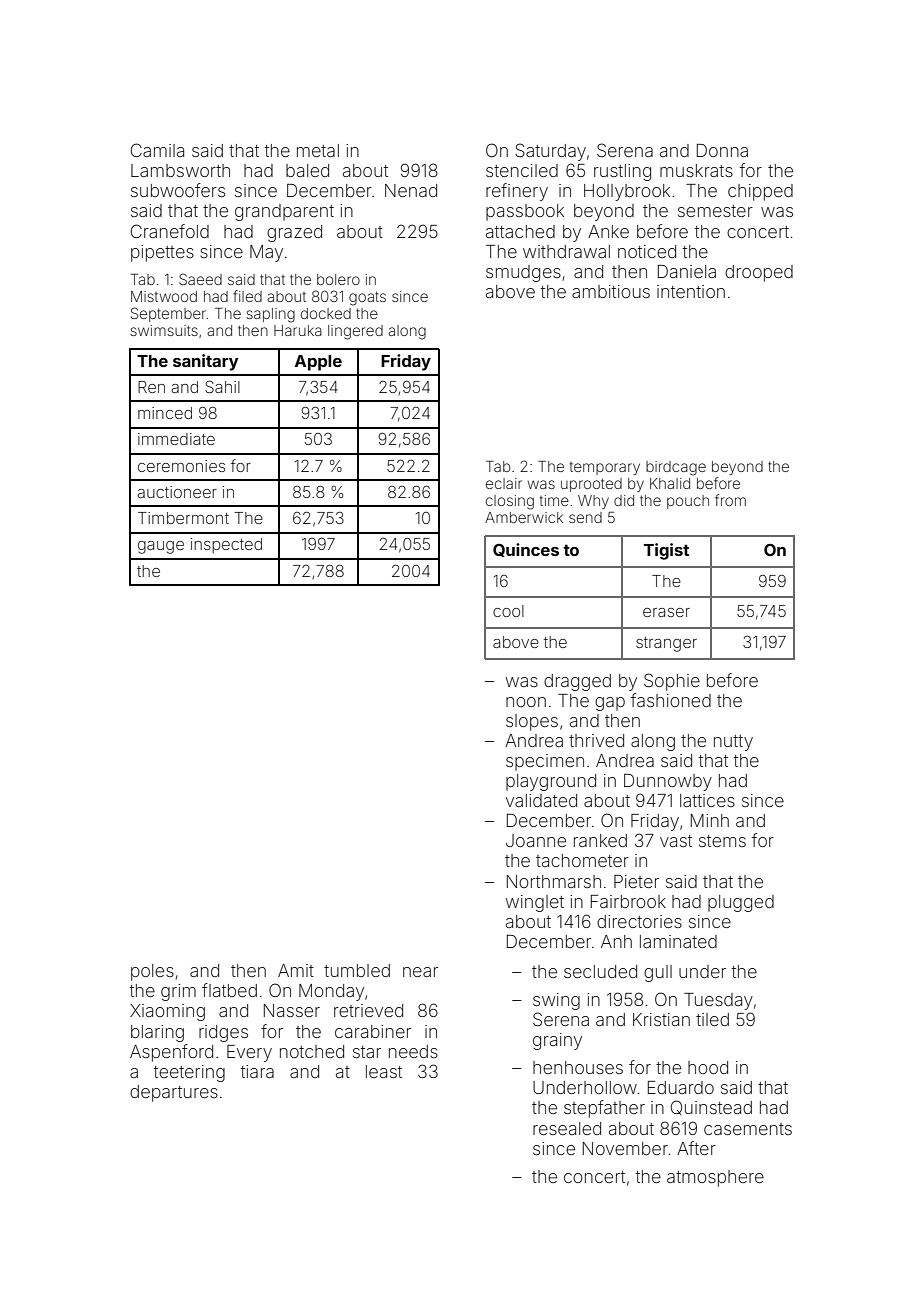 The height and width of the screenshot is (1314, 924). Describe the element at coordinates (296, 970) in the screenshot. I see `Amit` at that location.
